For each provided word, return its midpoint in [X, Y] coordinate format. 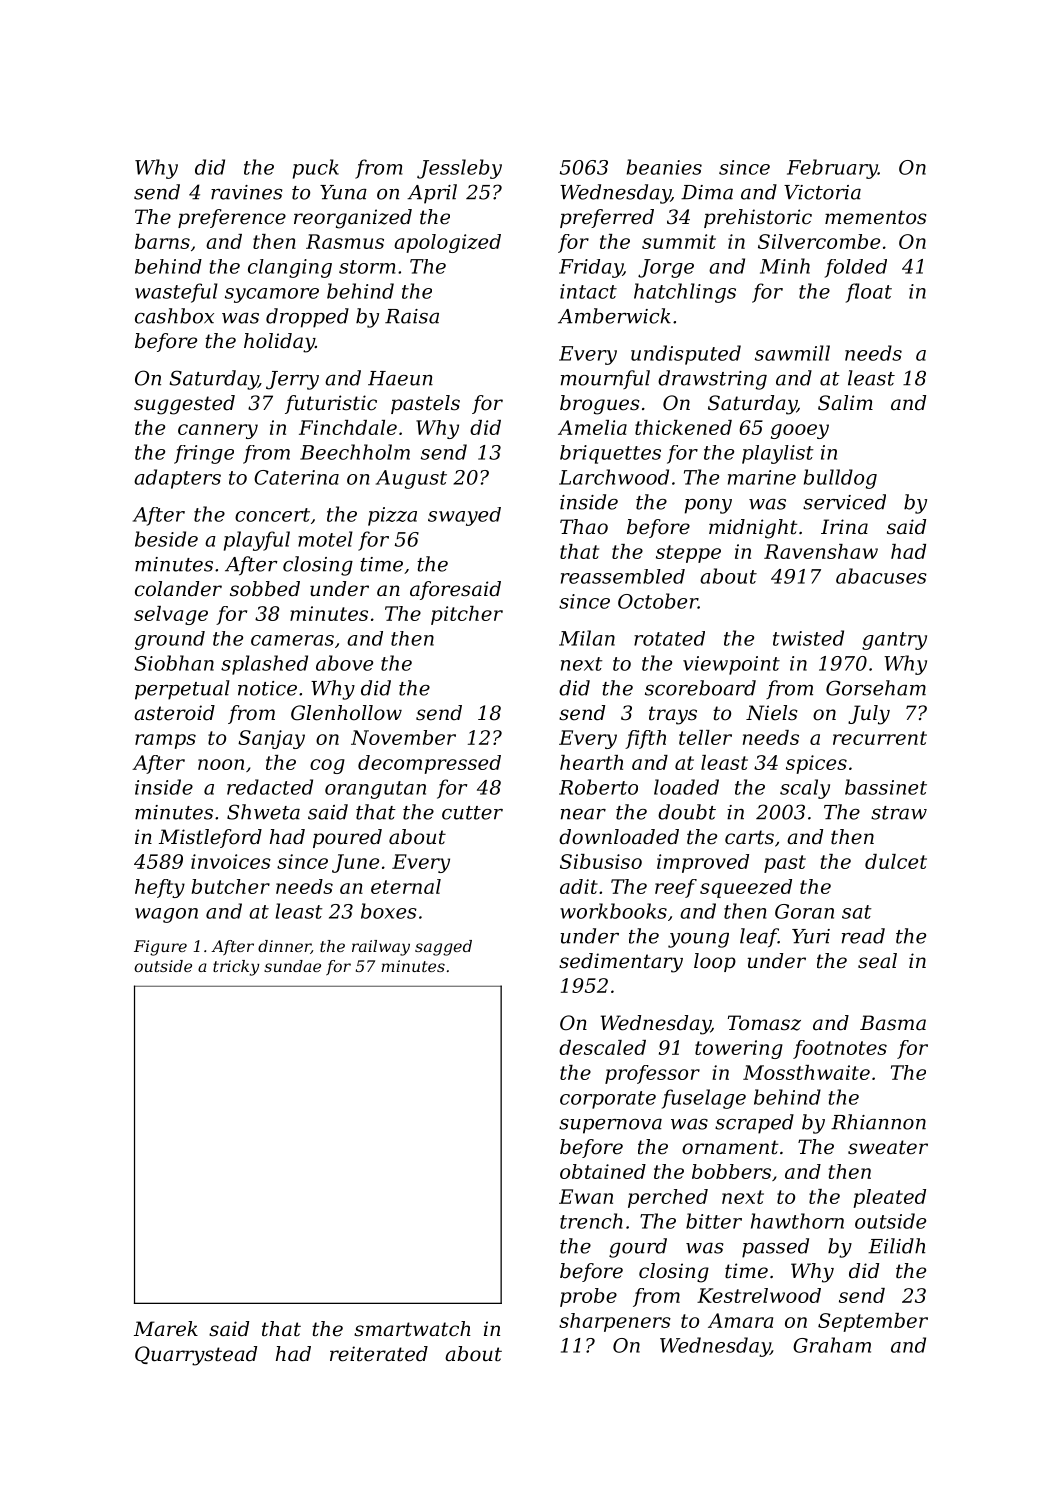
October [658, 601]
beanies [664, 167]
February [832, 169]
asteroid [174, 713]
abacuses [881, 576]
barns [162, 241]
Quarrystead [196, 1356]
